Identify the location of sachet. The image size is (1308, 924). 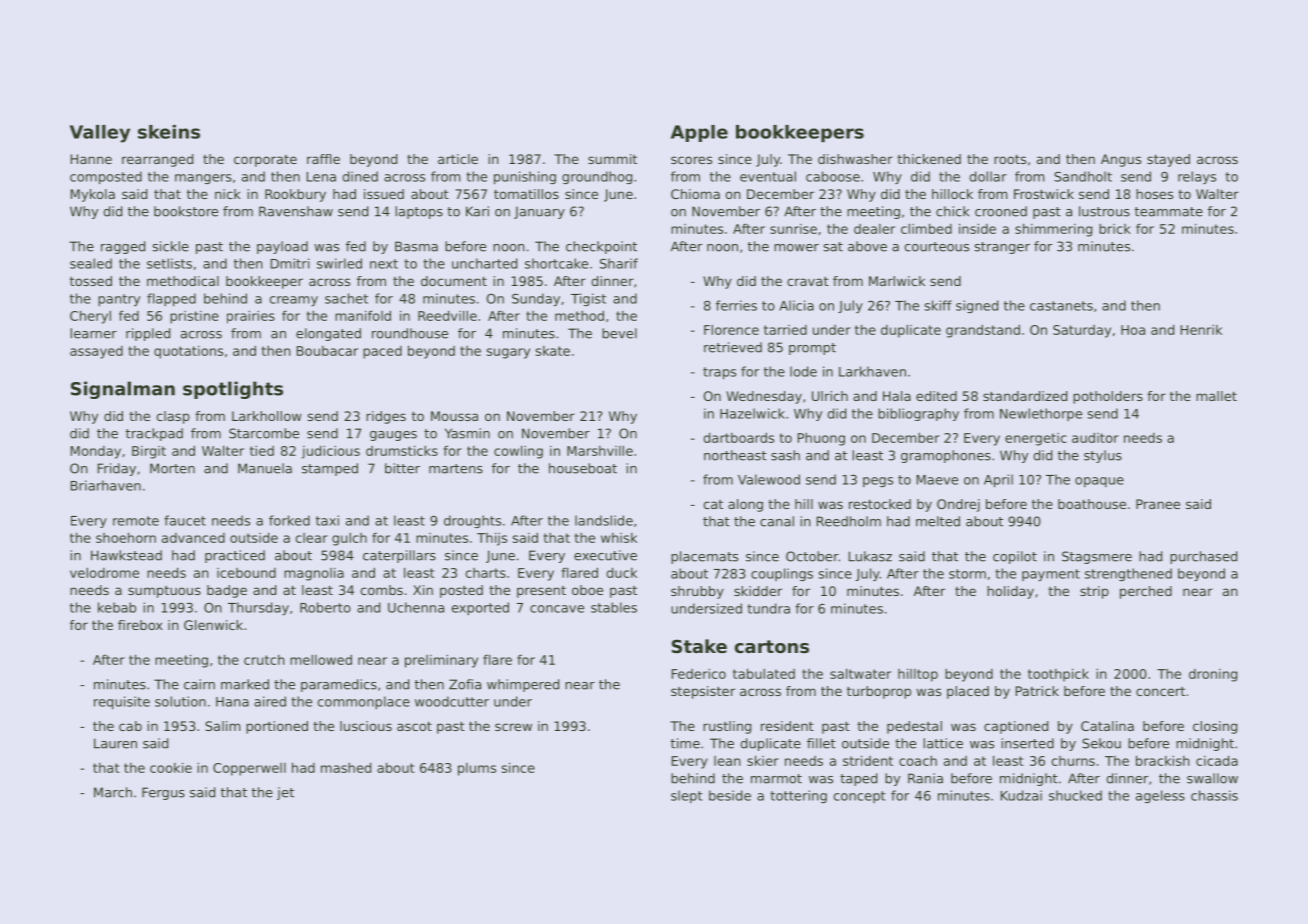
(346, 298).
